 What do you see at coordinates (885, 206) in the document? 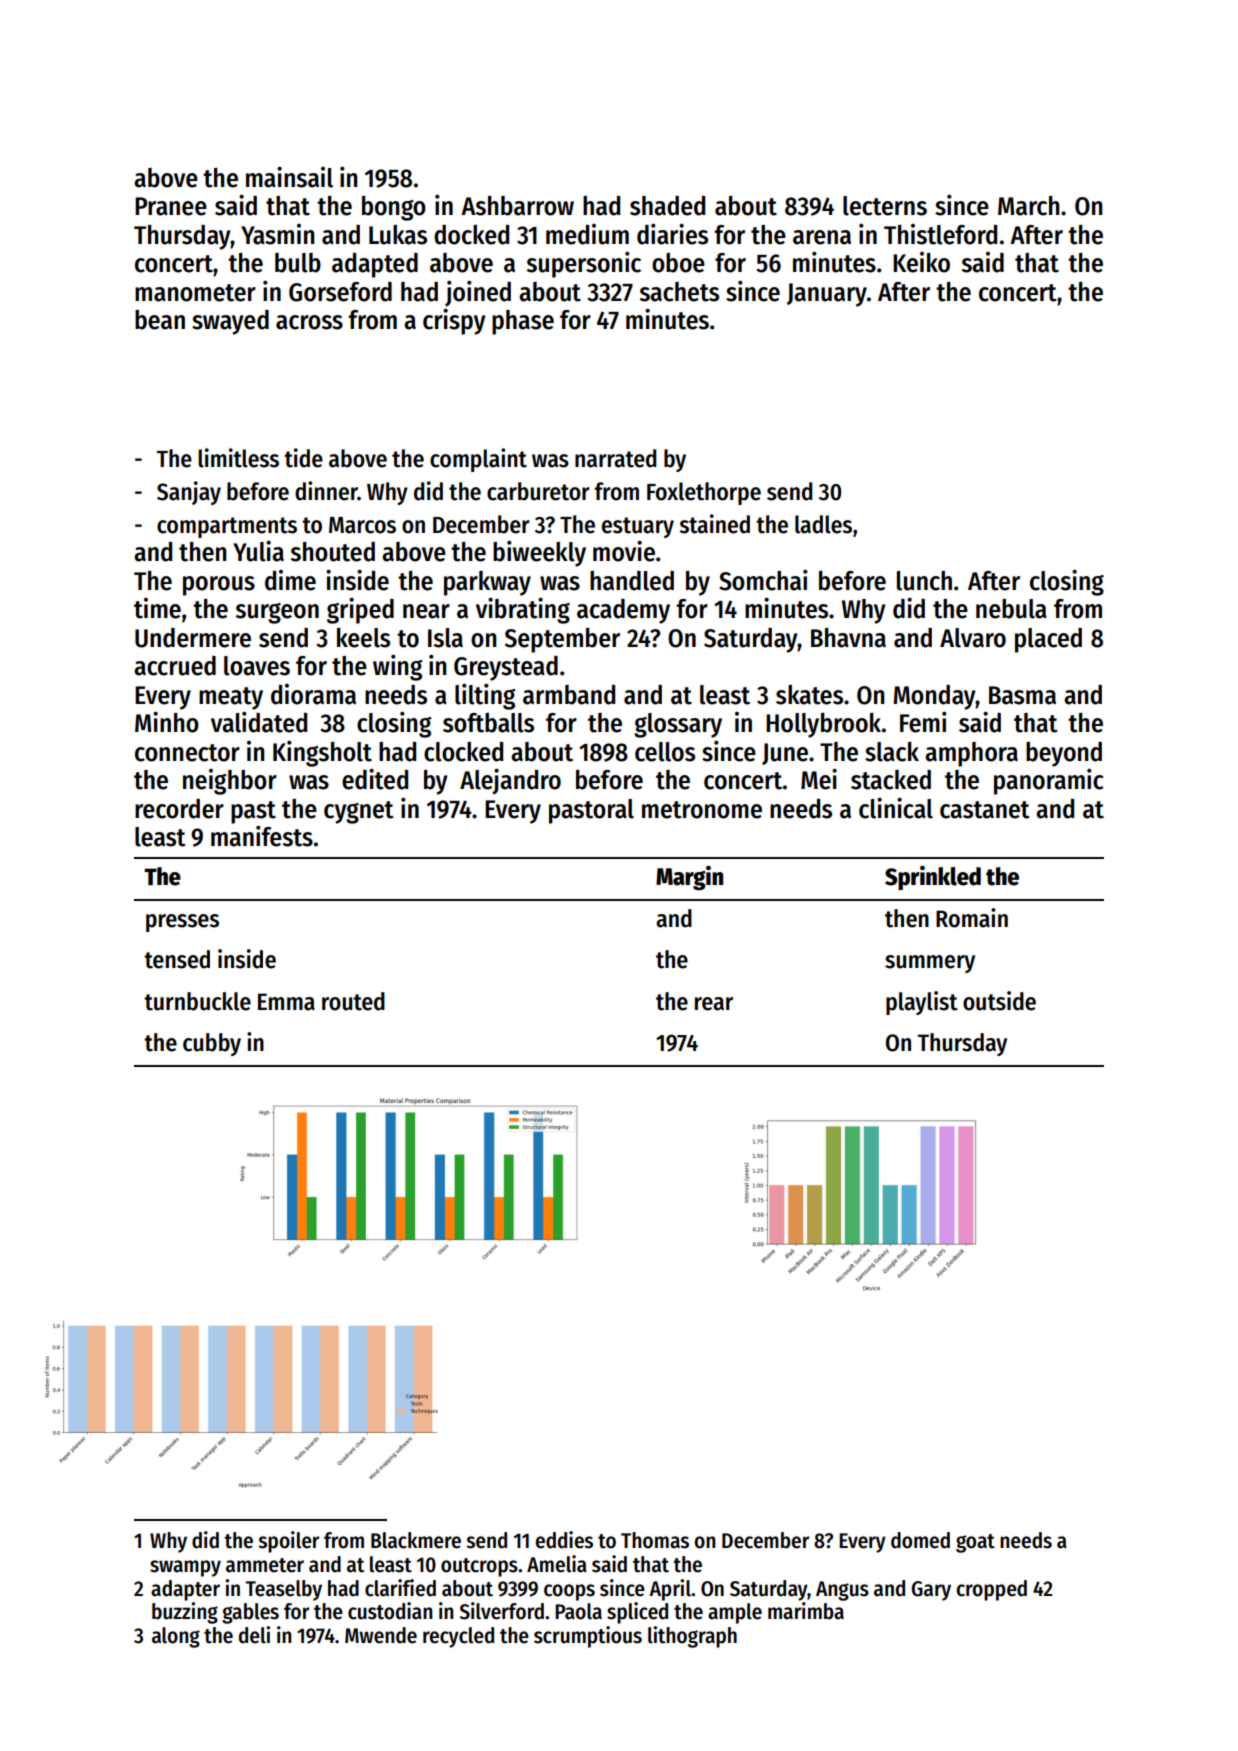
I see `lecterns` at bounding box center [885, 206].
